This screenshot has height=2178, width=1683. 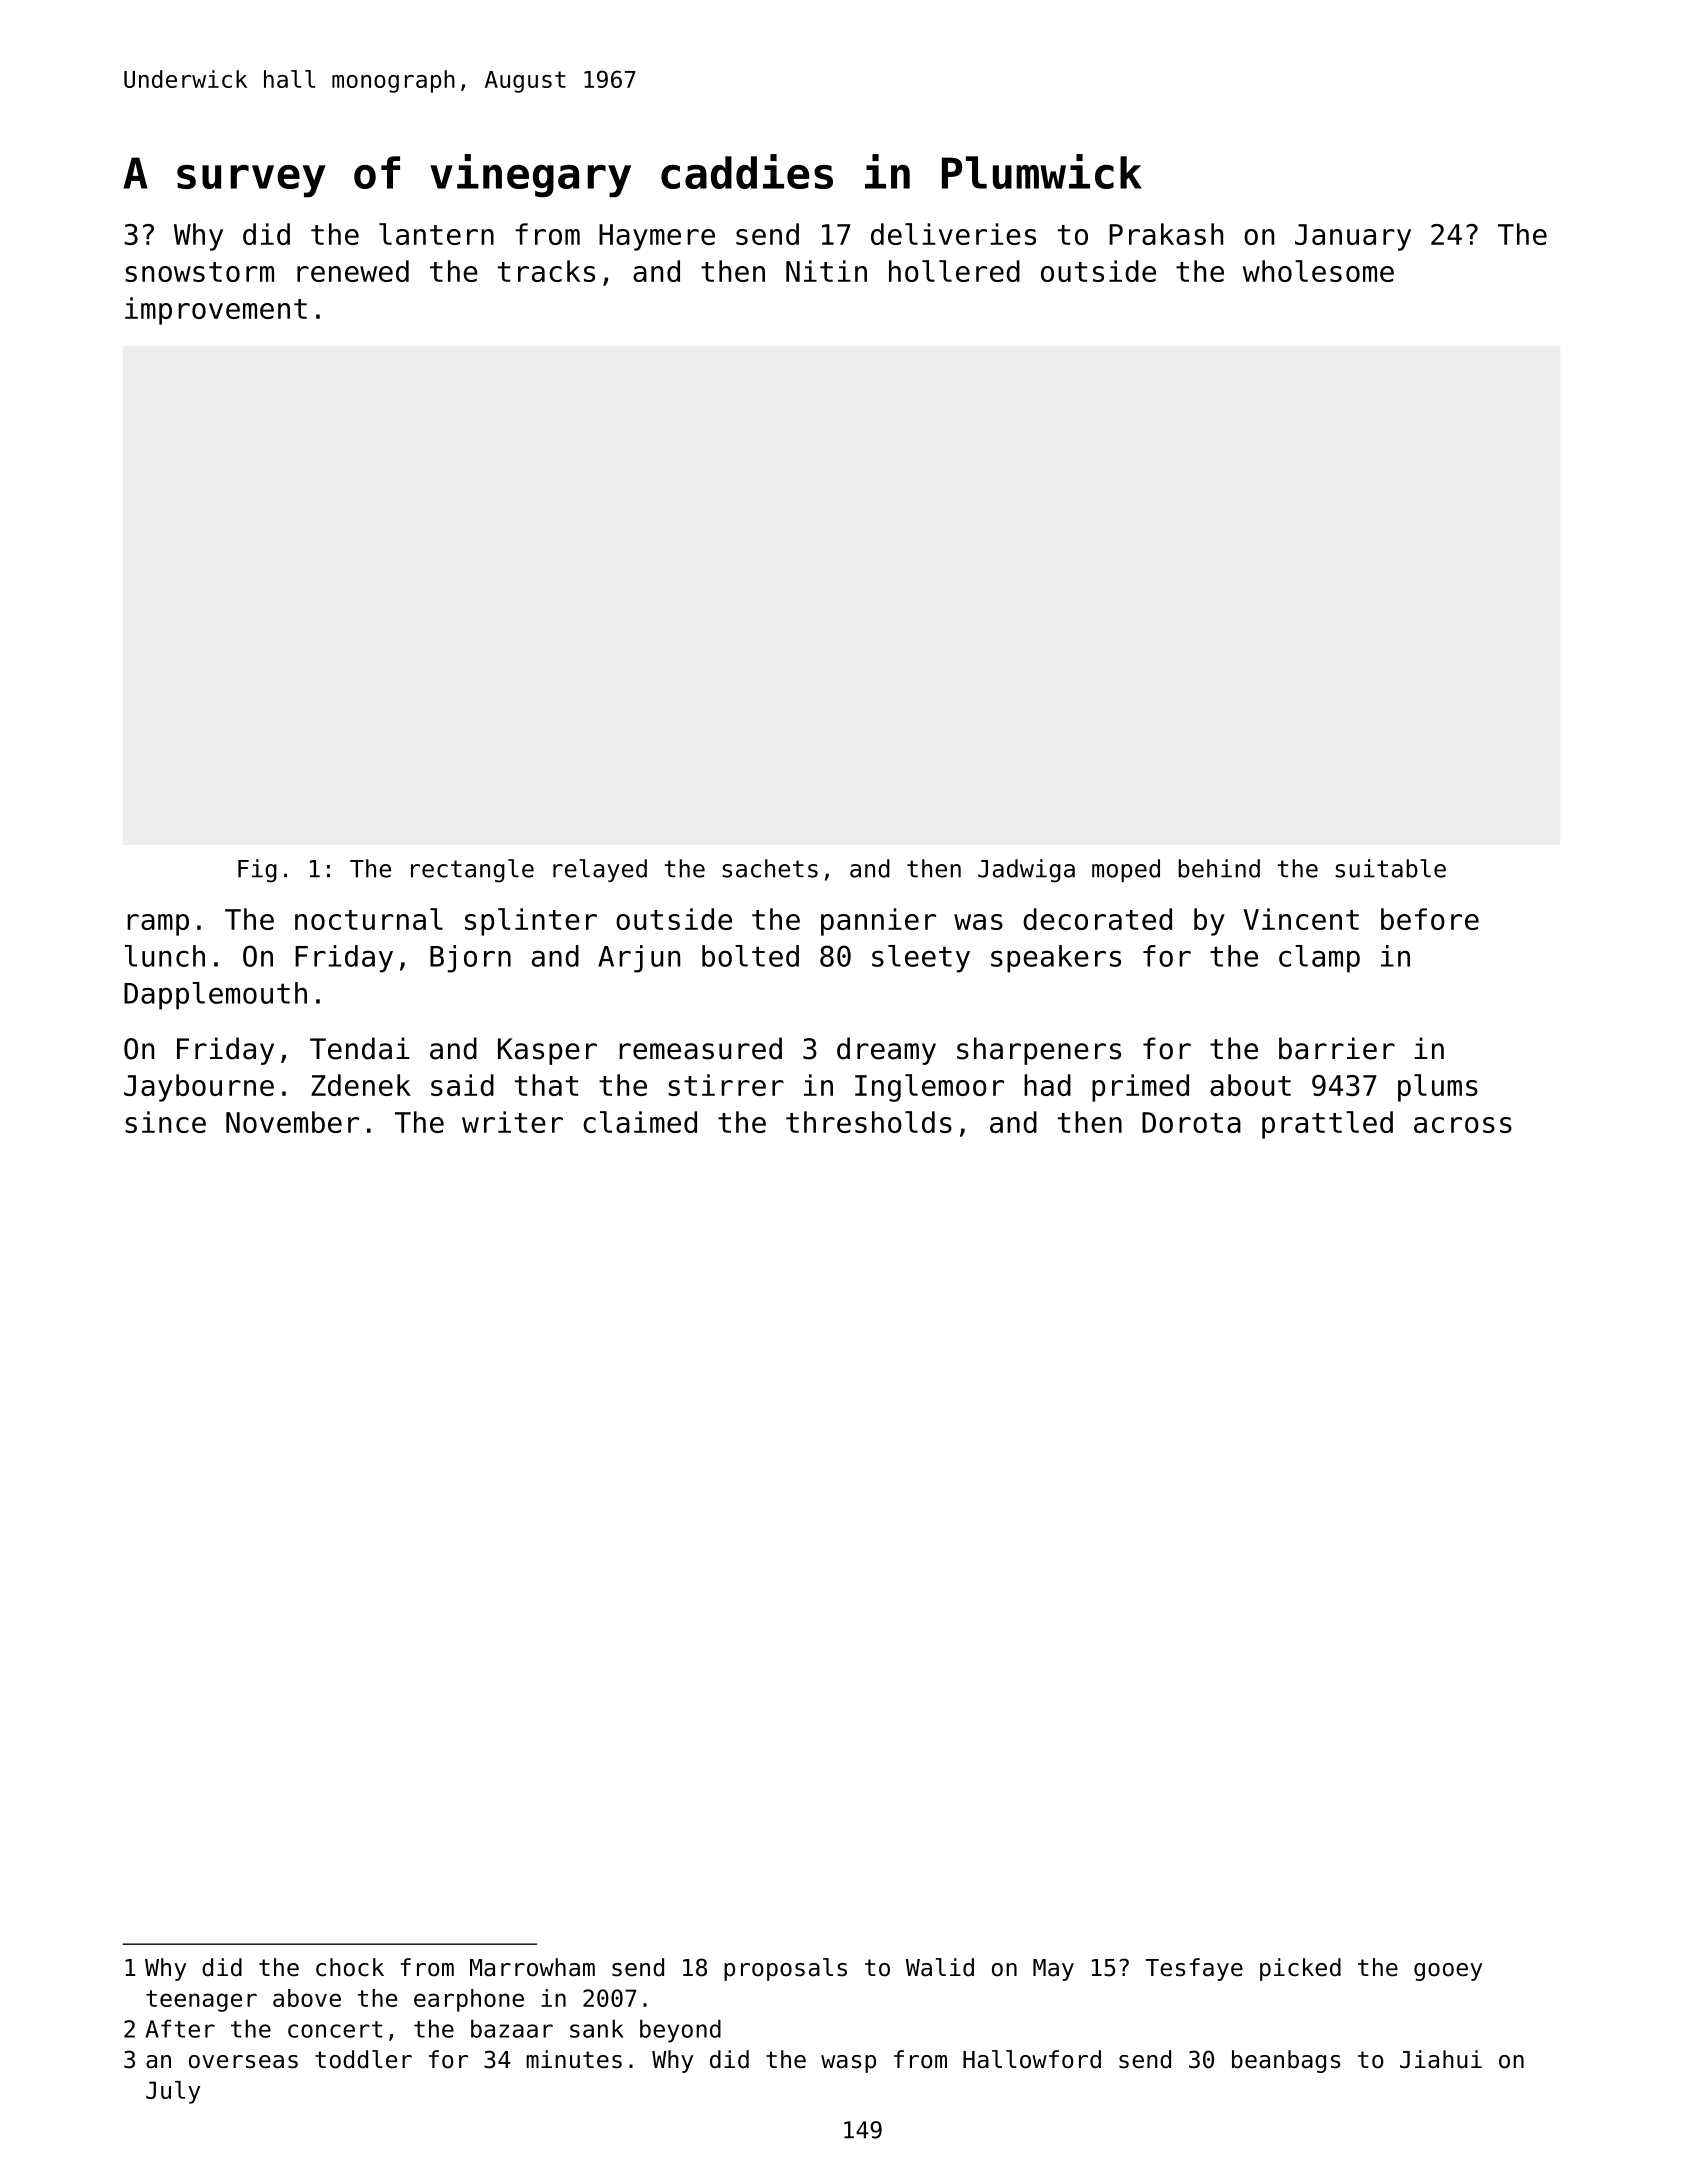 I want to click on Prakash, so click(x=1166, y=234).
